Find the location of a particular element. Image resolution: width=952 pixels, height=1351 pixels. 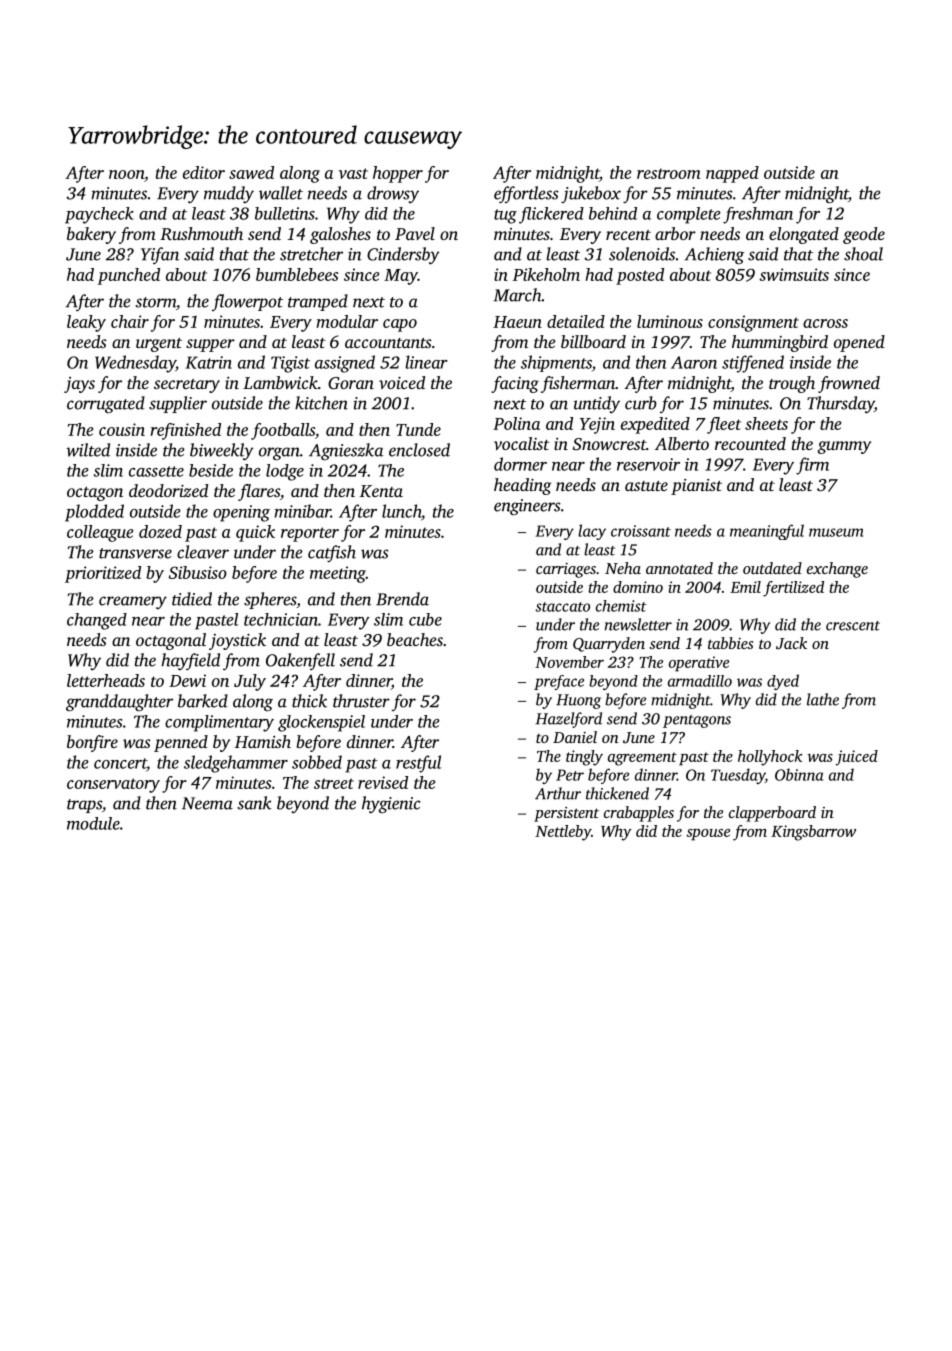

spouse is located at coordinates (708, 835).
